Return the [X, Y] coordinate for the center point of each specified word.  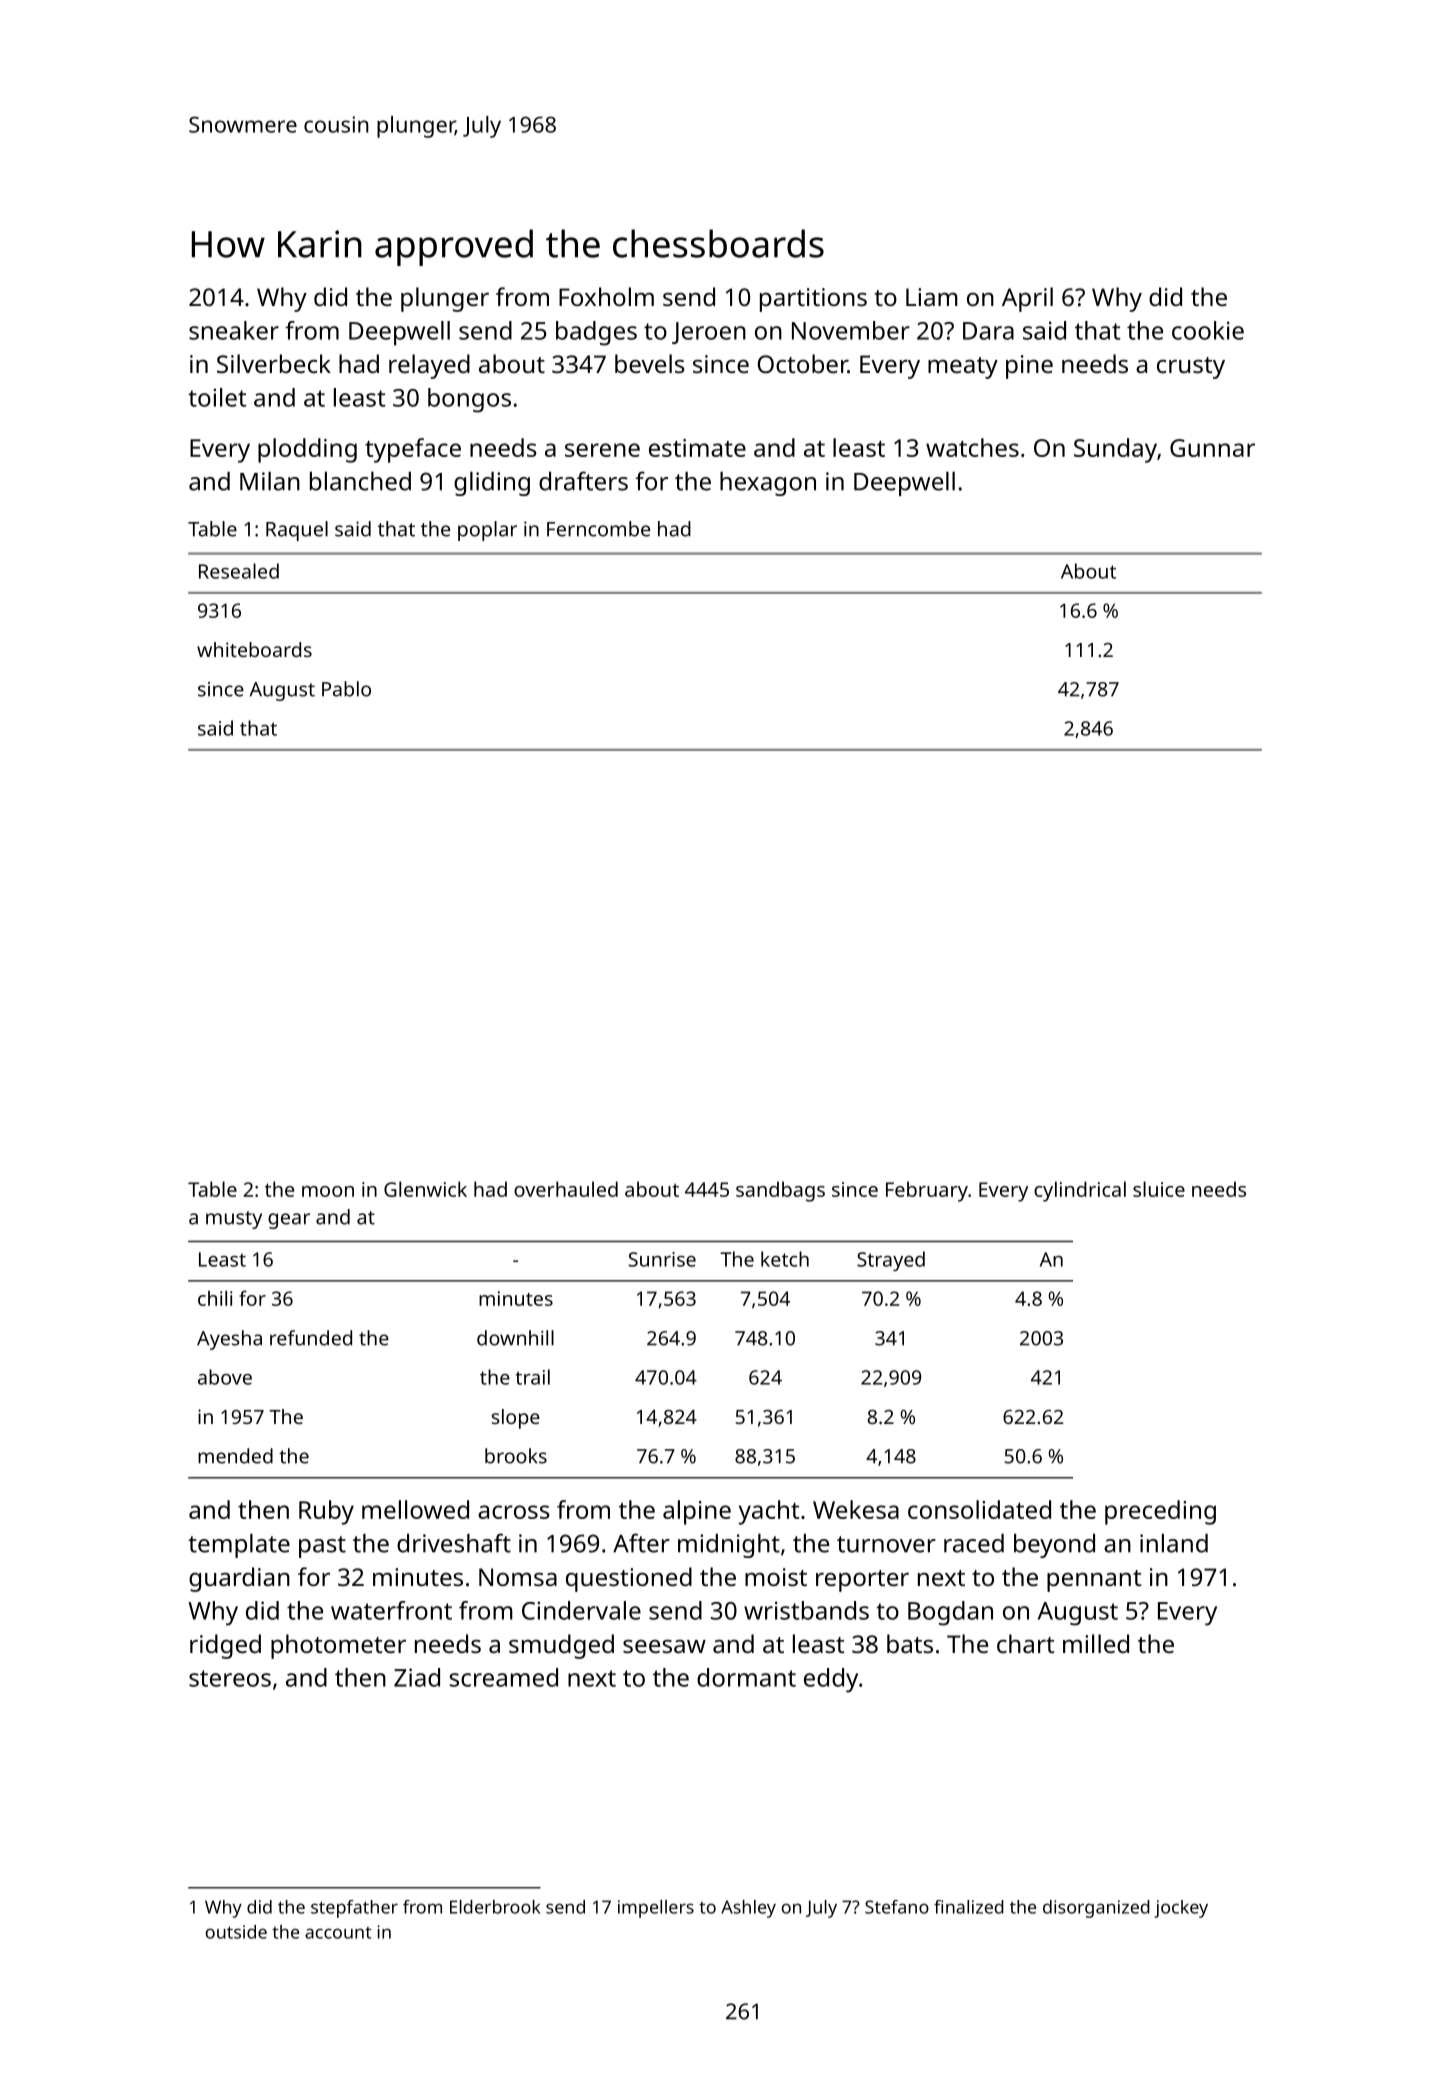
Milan [270, 481]
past [322, 1547]
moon [328, 1191]
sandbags [780, 1191]
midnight [729, 1546]
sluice [1159, 1189]
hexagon [768, 484]
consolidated [979, 1509]
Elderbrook [495, 1907]
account [338, 1933]
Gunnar [1212, 448]
